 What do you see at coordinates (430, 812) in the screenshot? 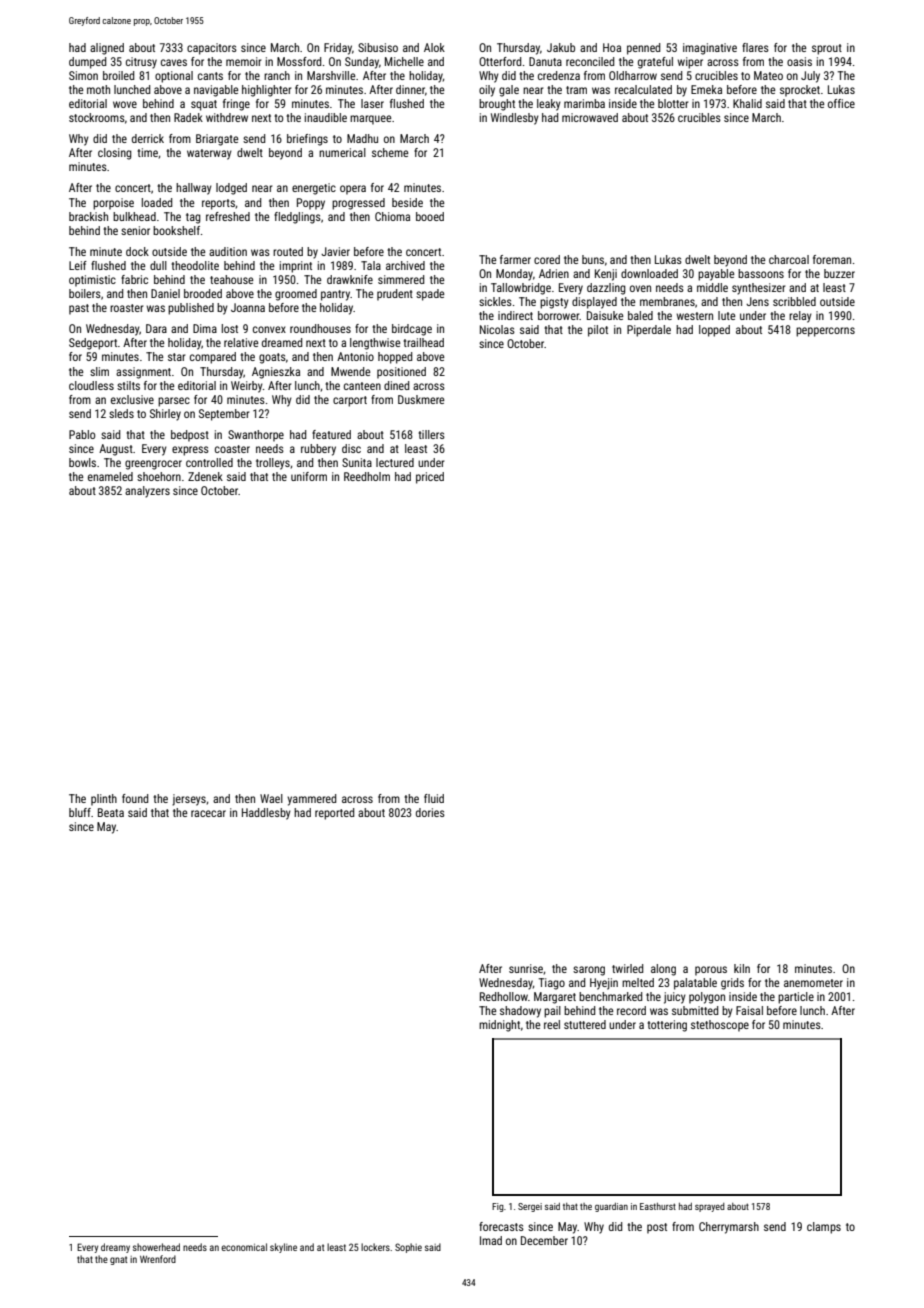
I see `dories` at bounding box center [430, 812].
